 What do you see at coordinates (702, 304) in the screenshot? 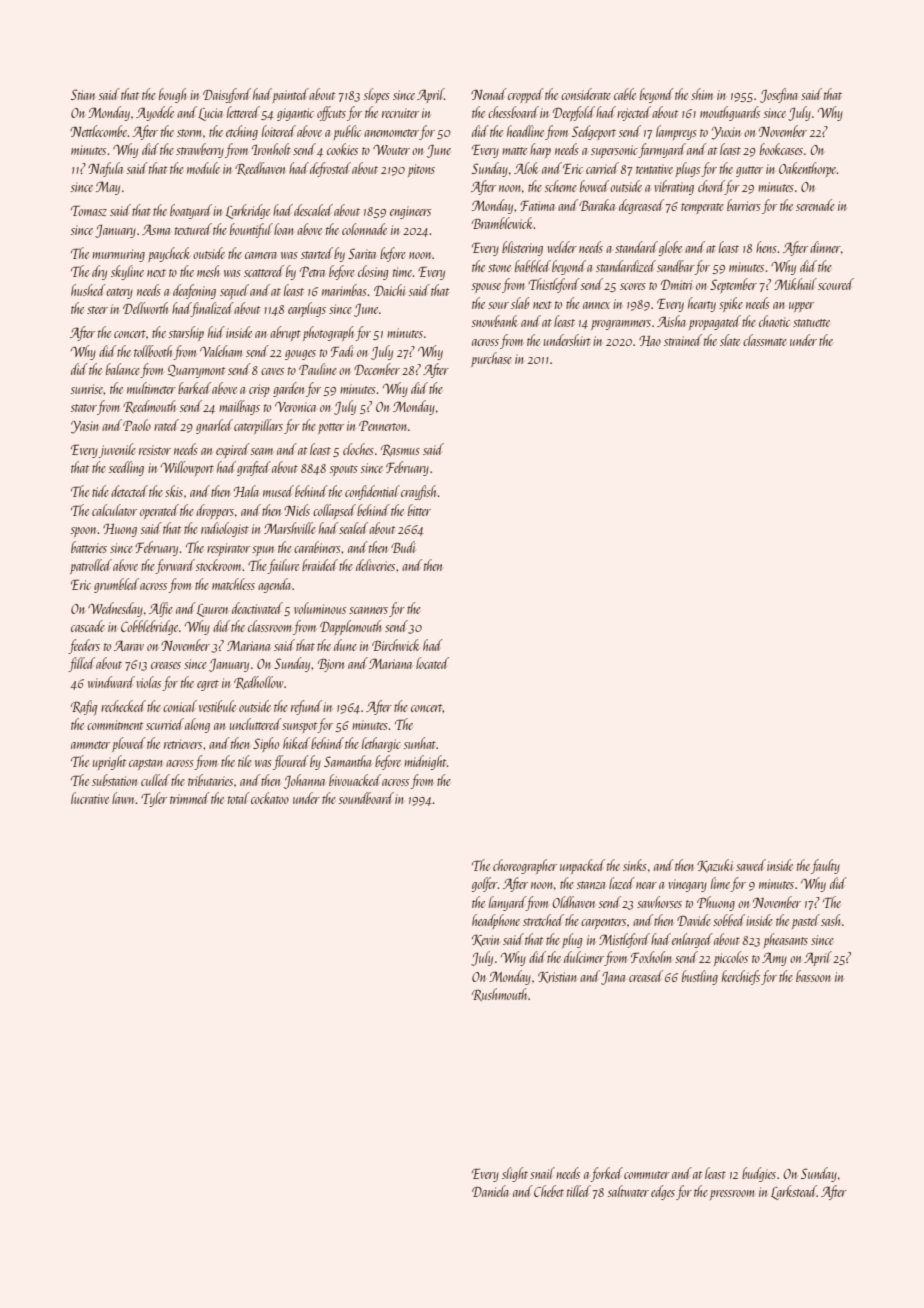
I see `hearty` at bounding box center [702, 304].
